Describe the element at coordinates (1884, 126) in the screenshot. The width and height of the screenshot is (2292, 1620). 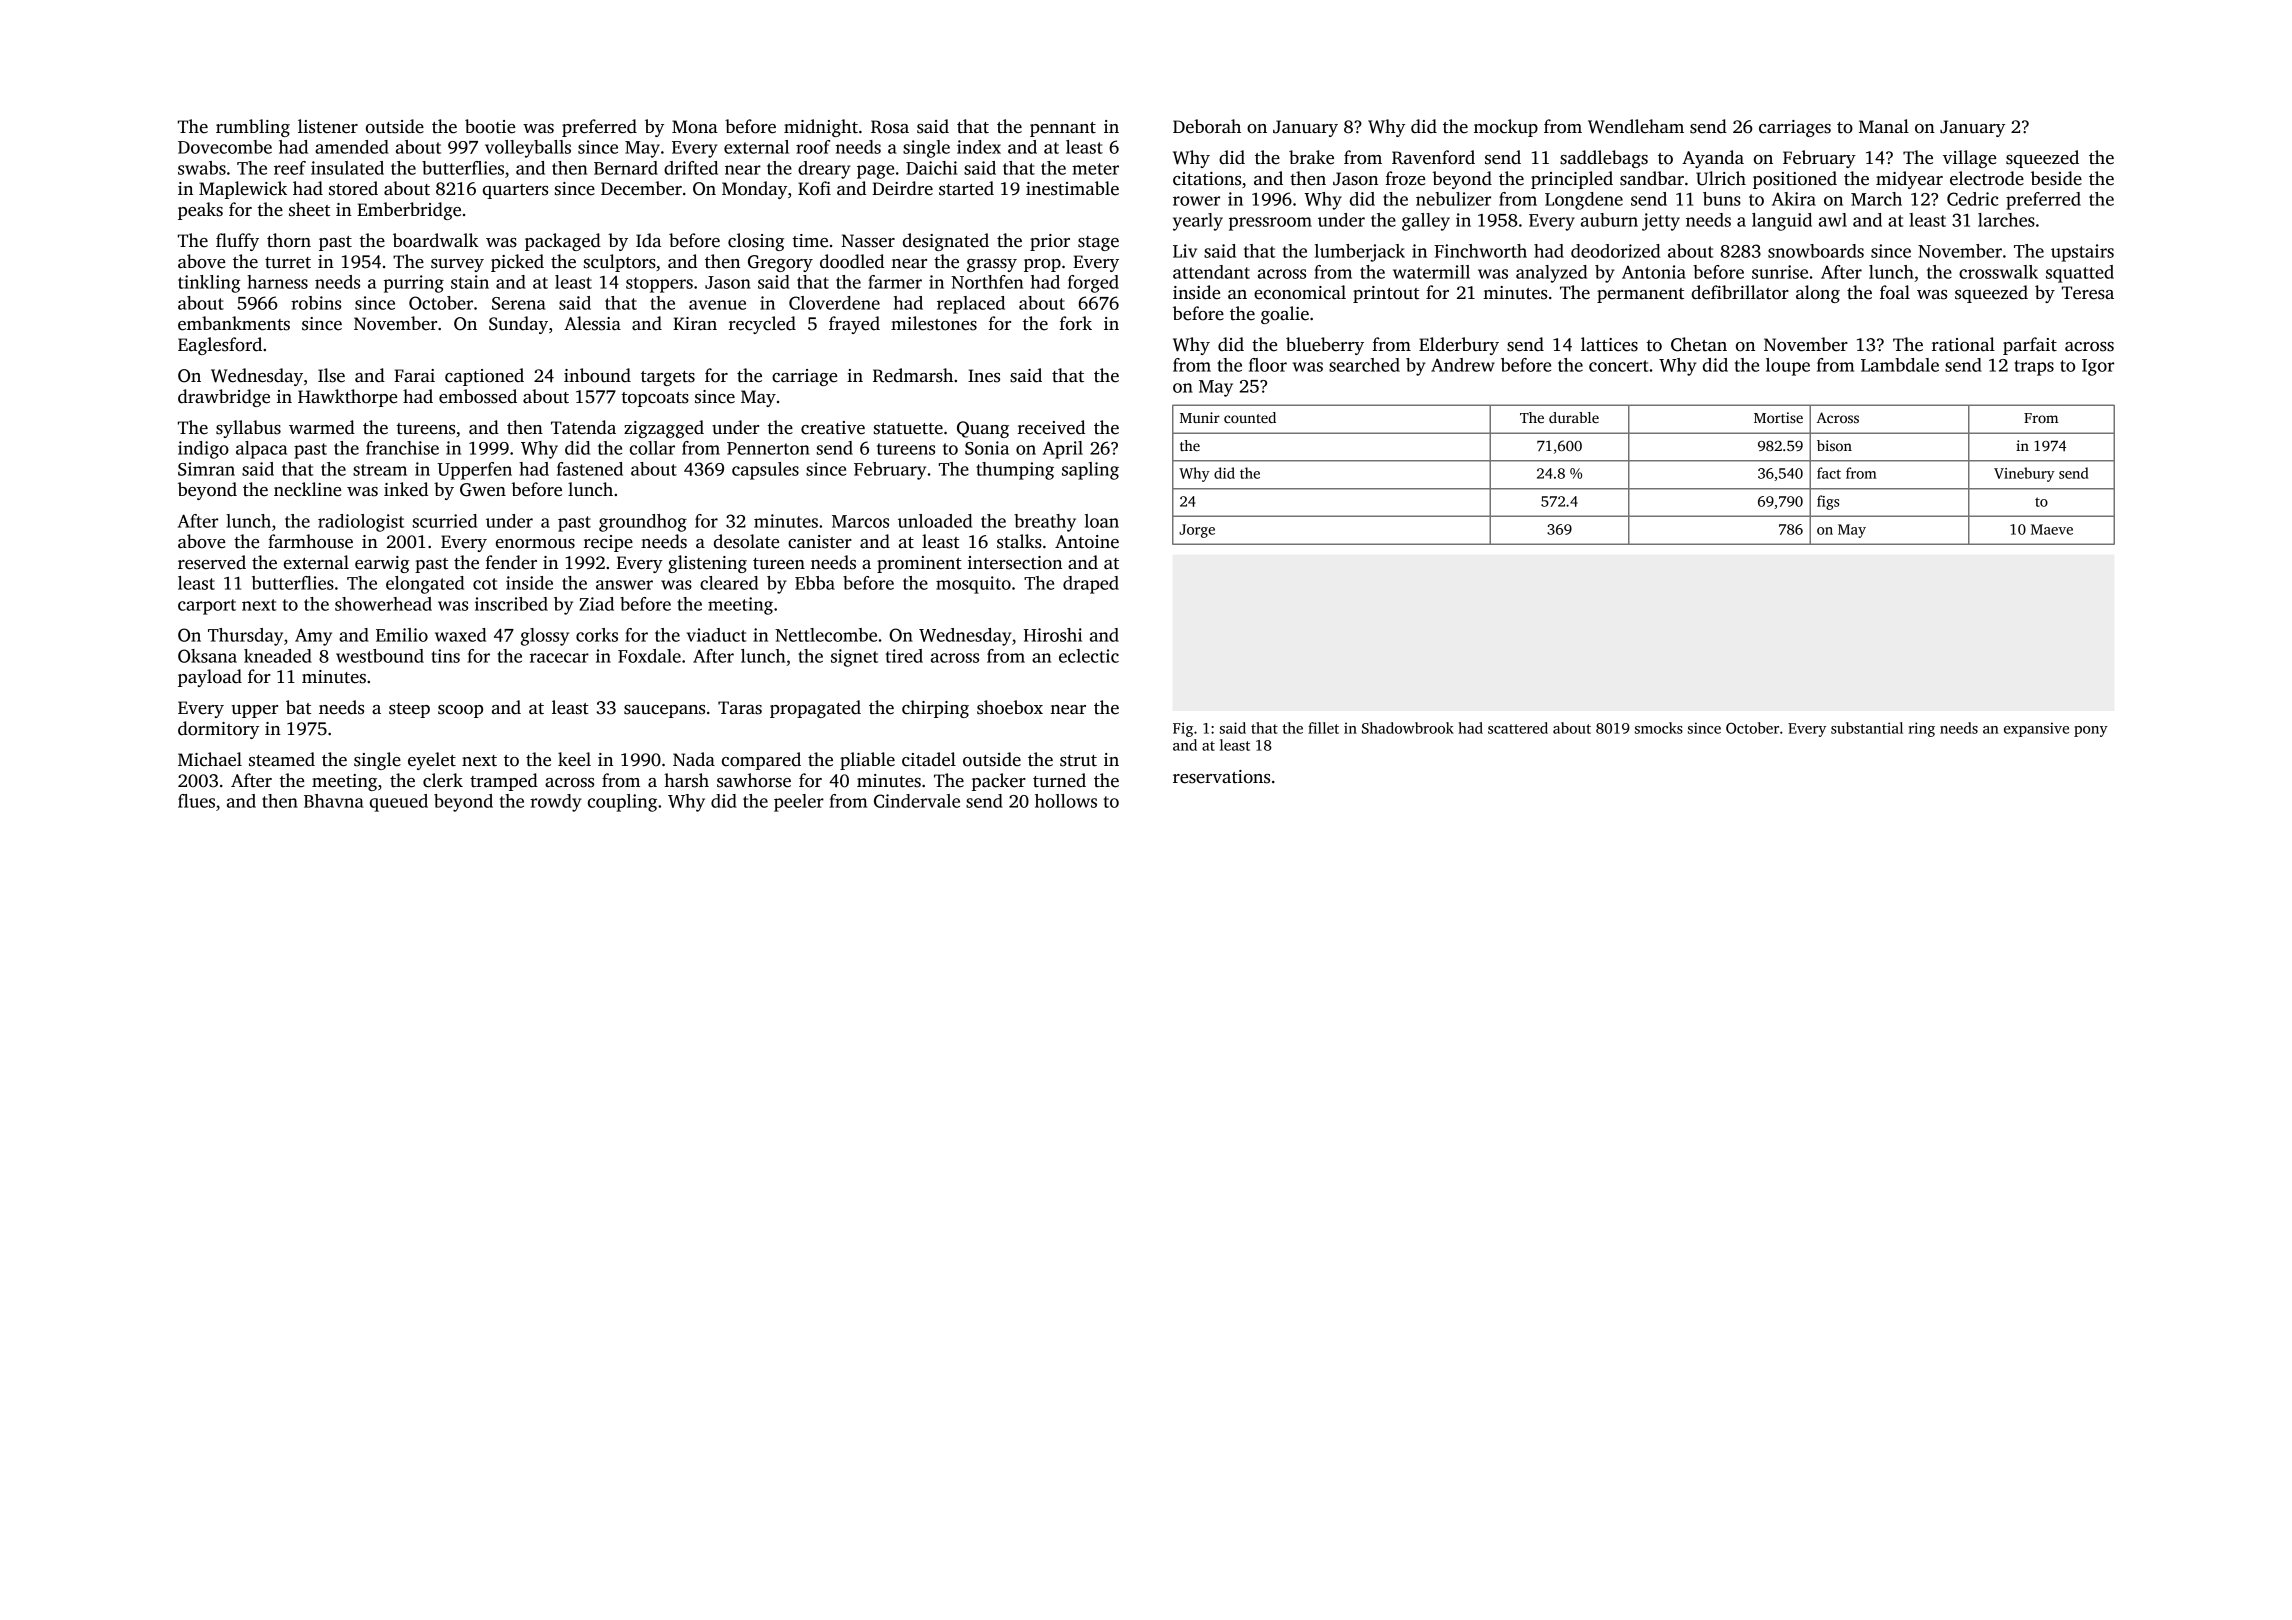
I see `Manal` at that location.
